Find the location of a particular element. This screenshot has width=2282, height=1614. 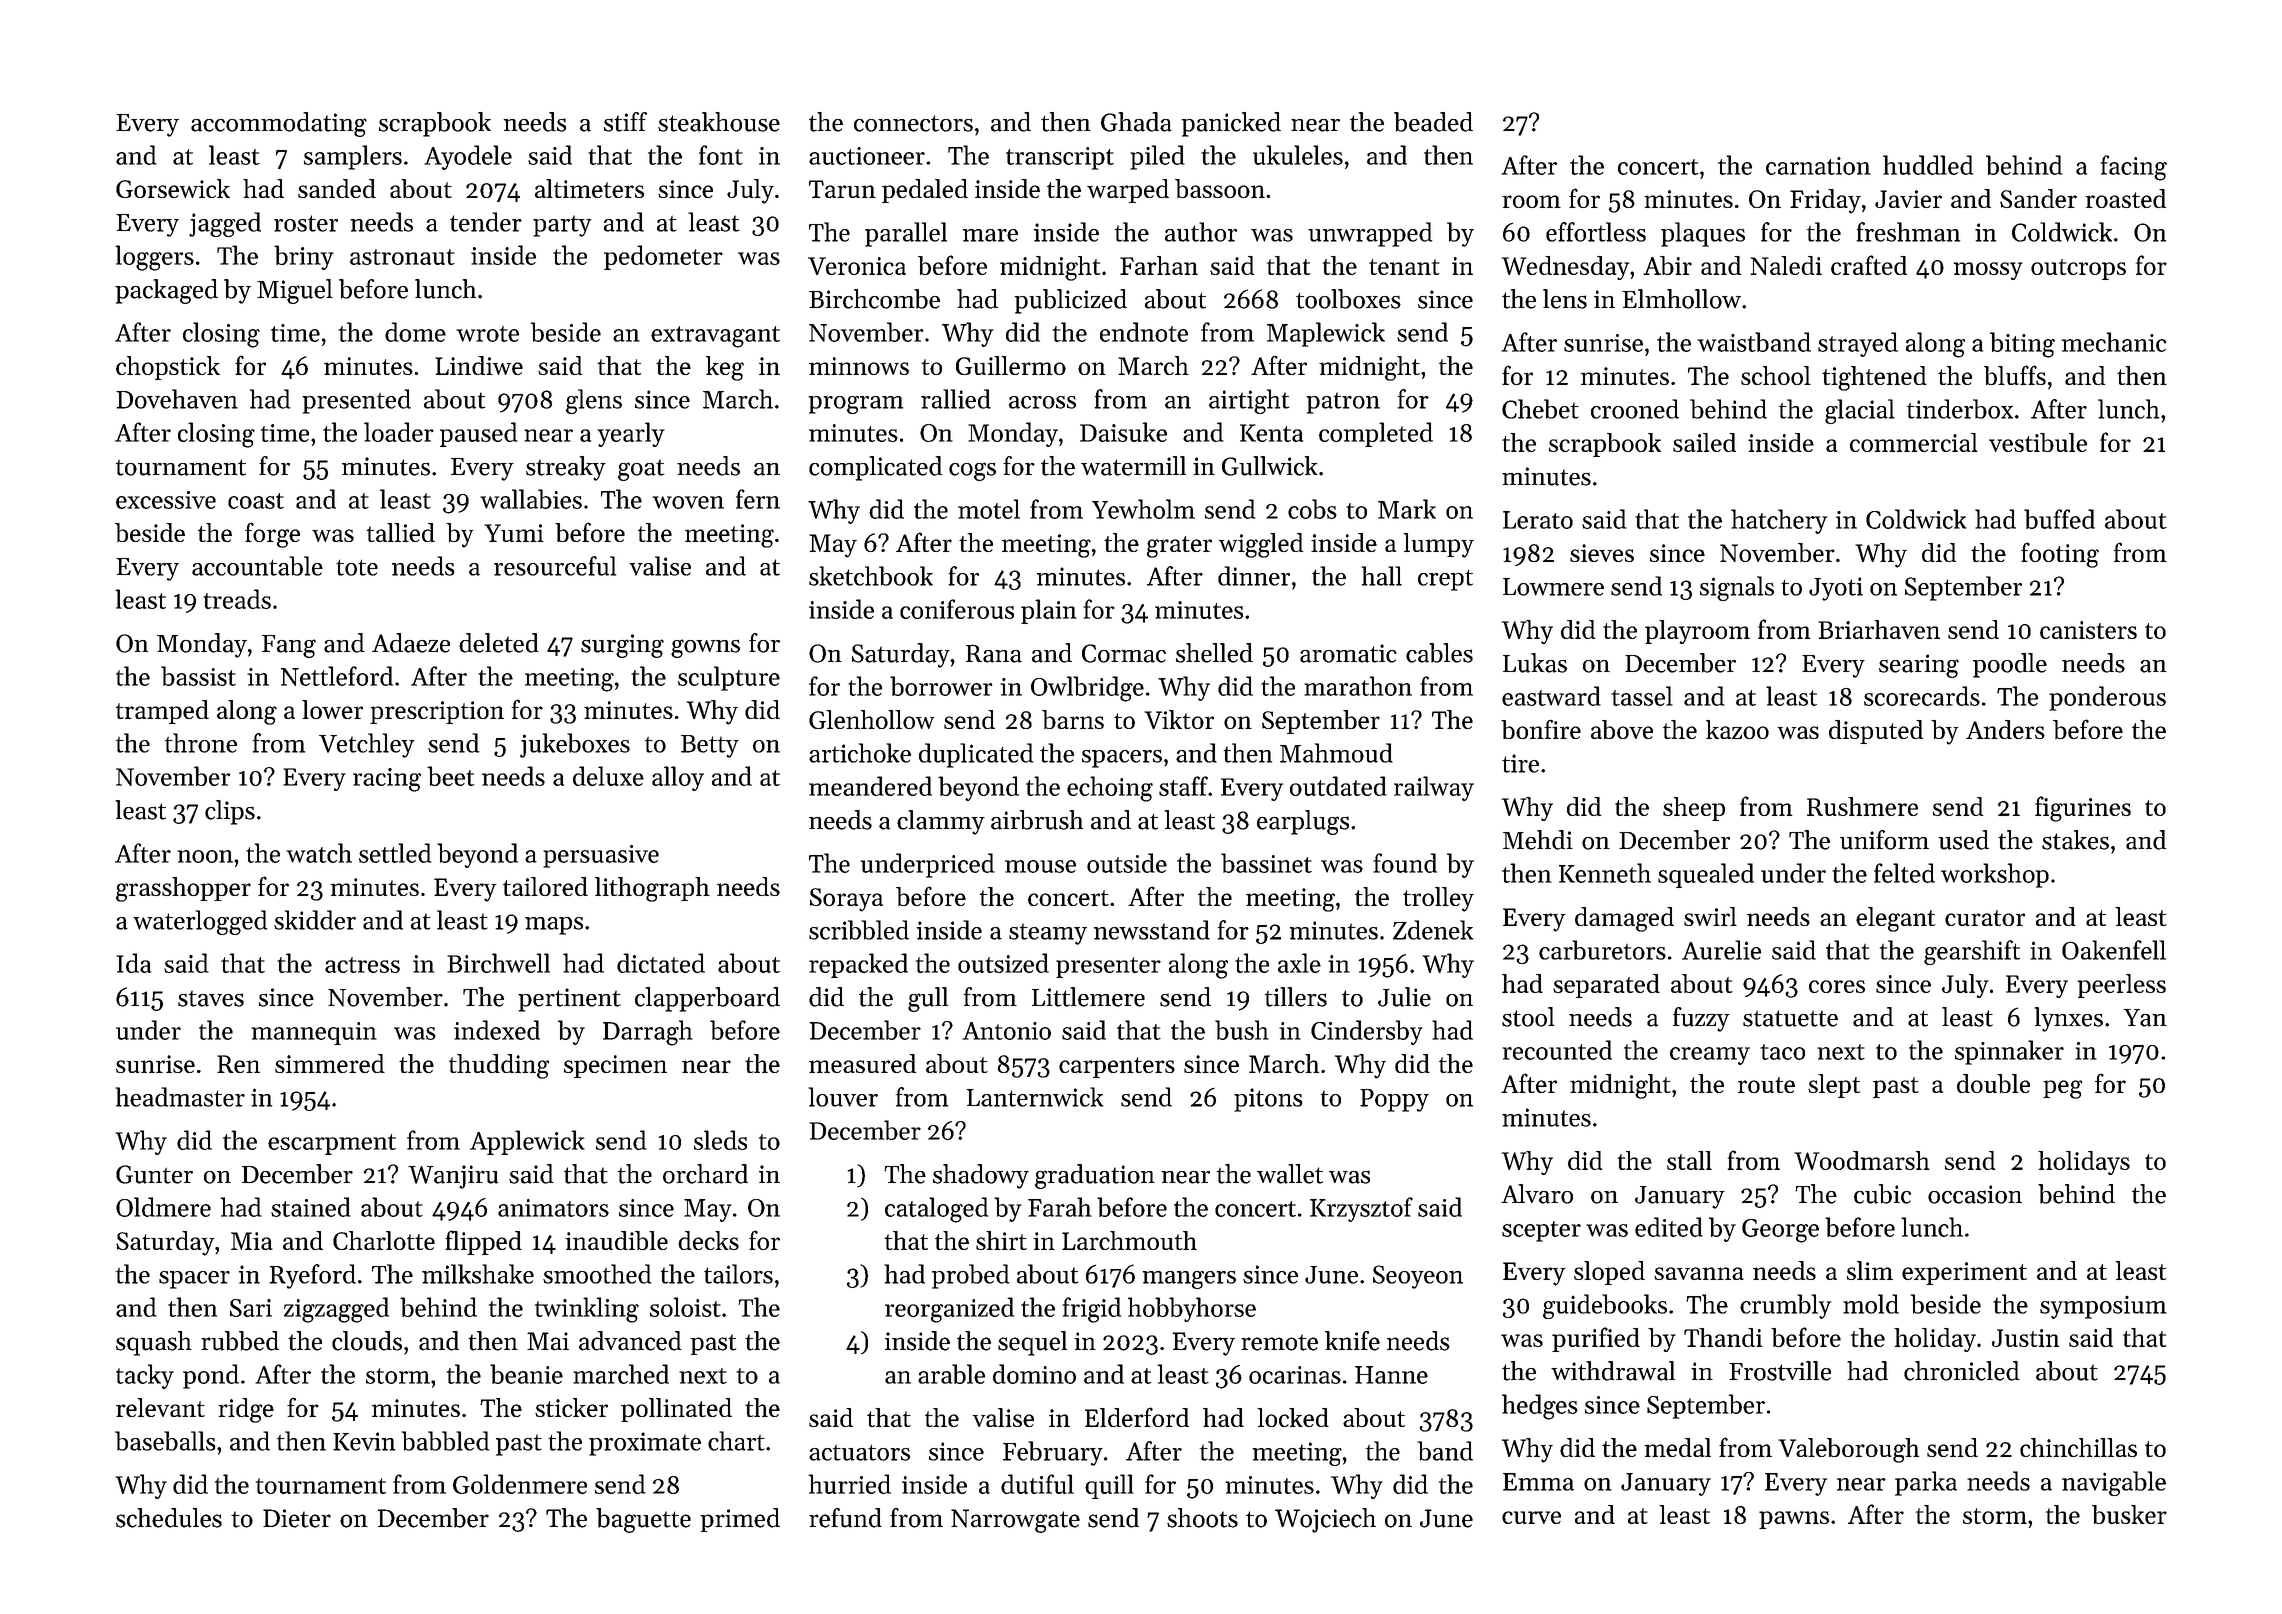

accommodating is located at coordinates (279, 124).
